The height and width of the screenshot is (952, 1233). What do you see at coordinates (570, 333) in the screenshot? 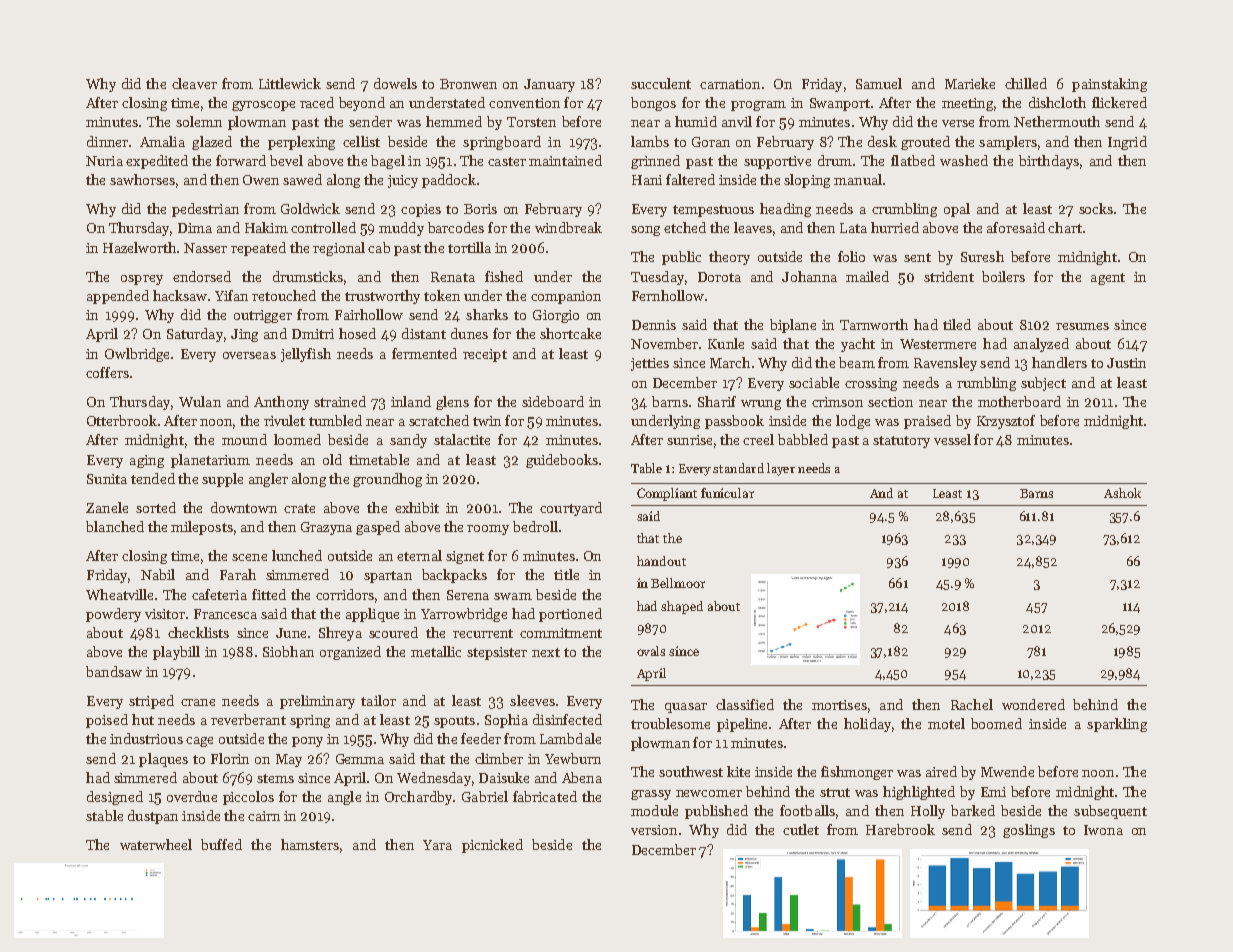
I see `shortcake` at bounding box center [570, 333].
